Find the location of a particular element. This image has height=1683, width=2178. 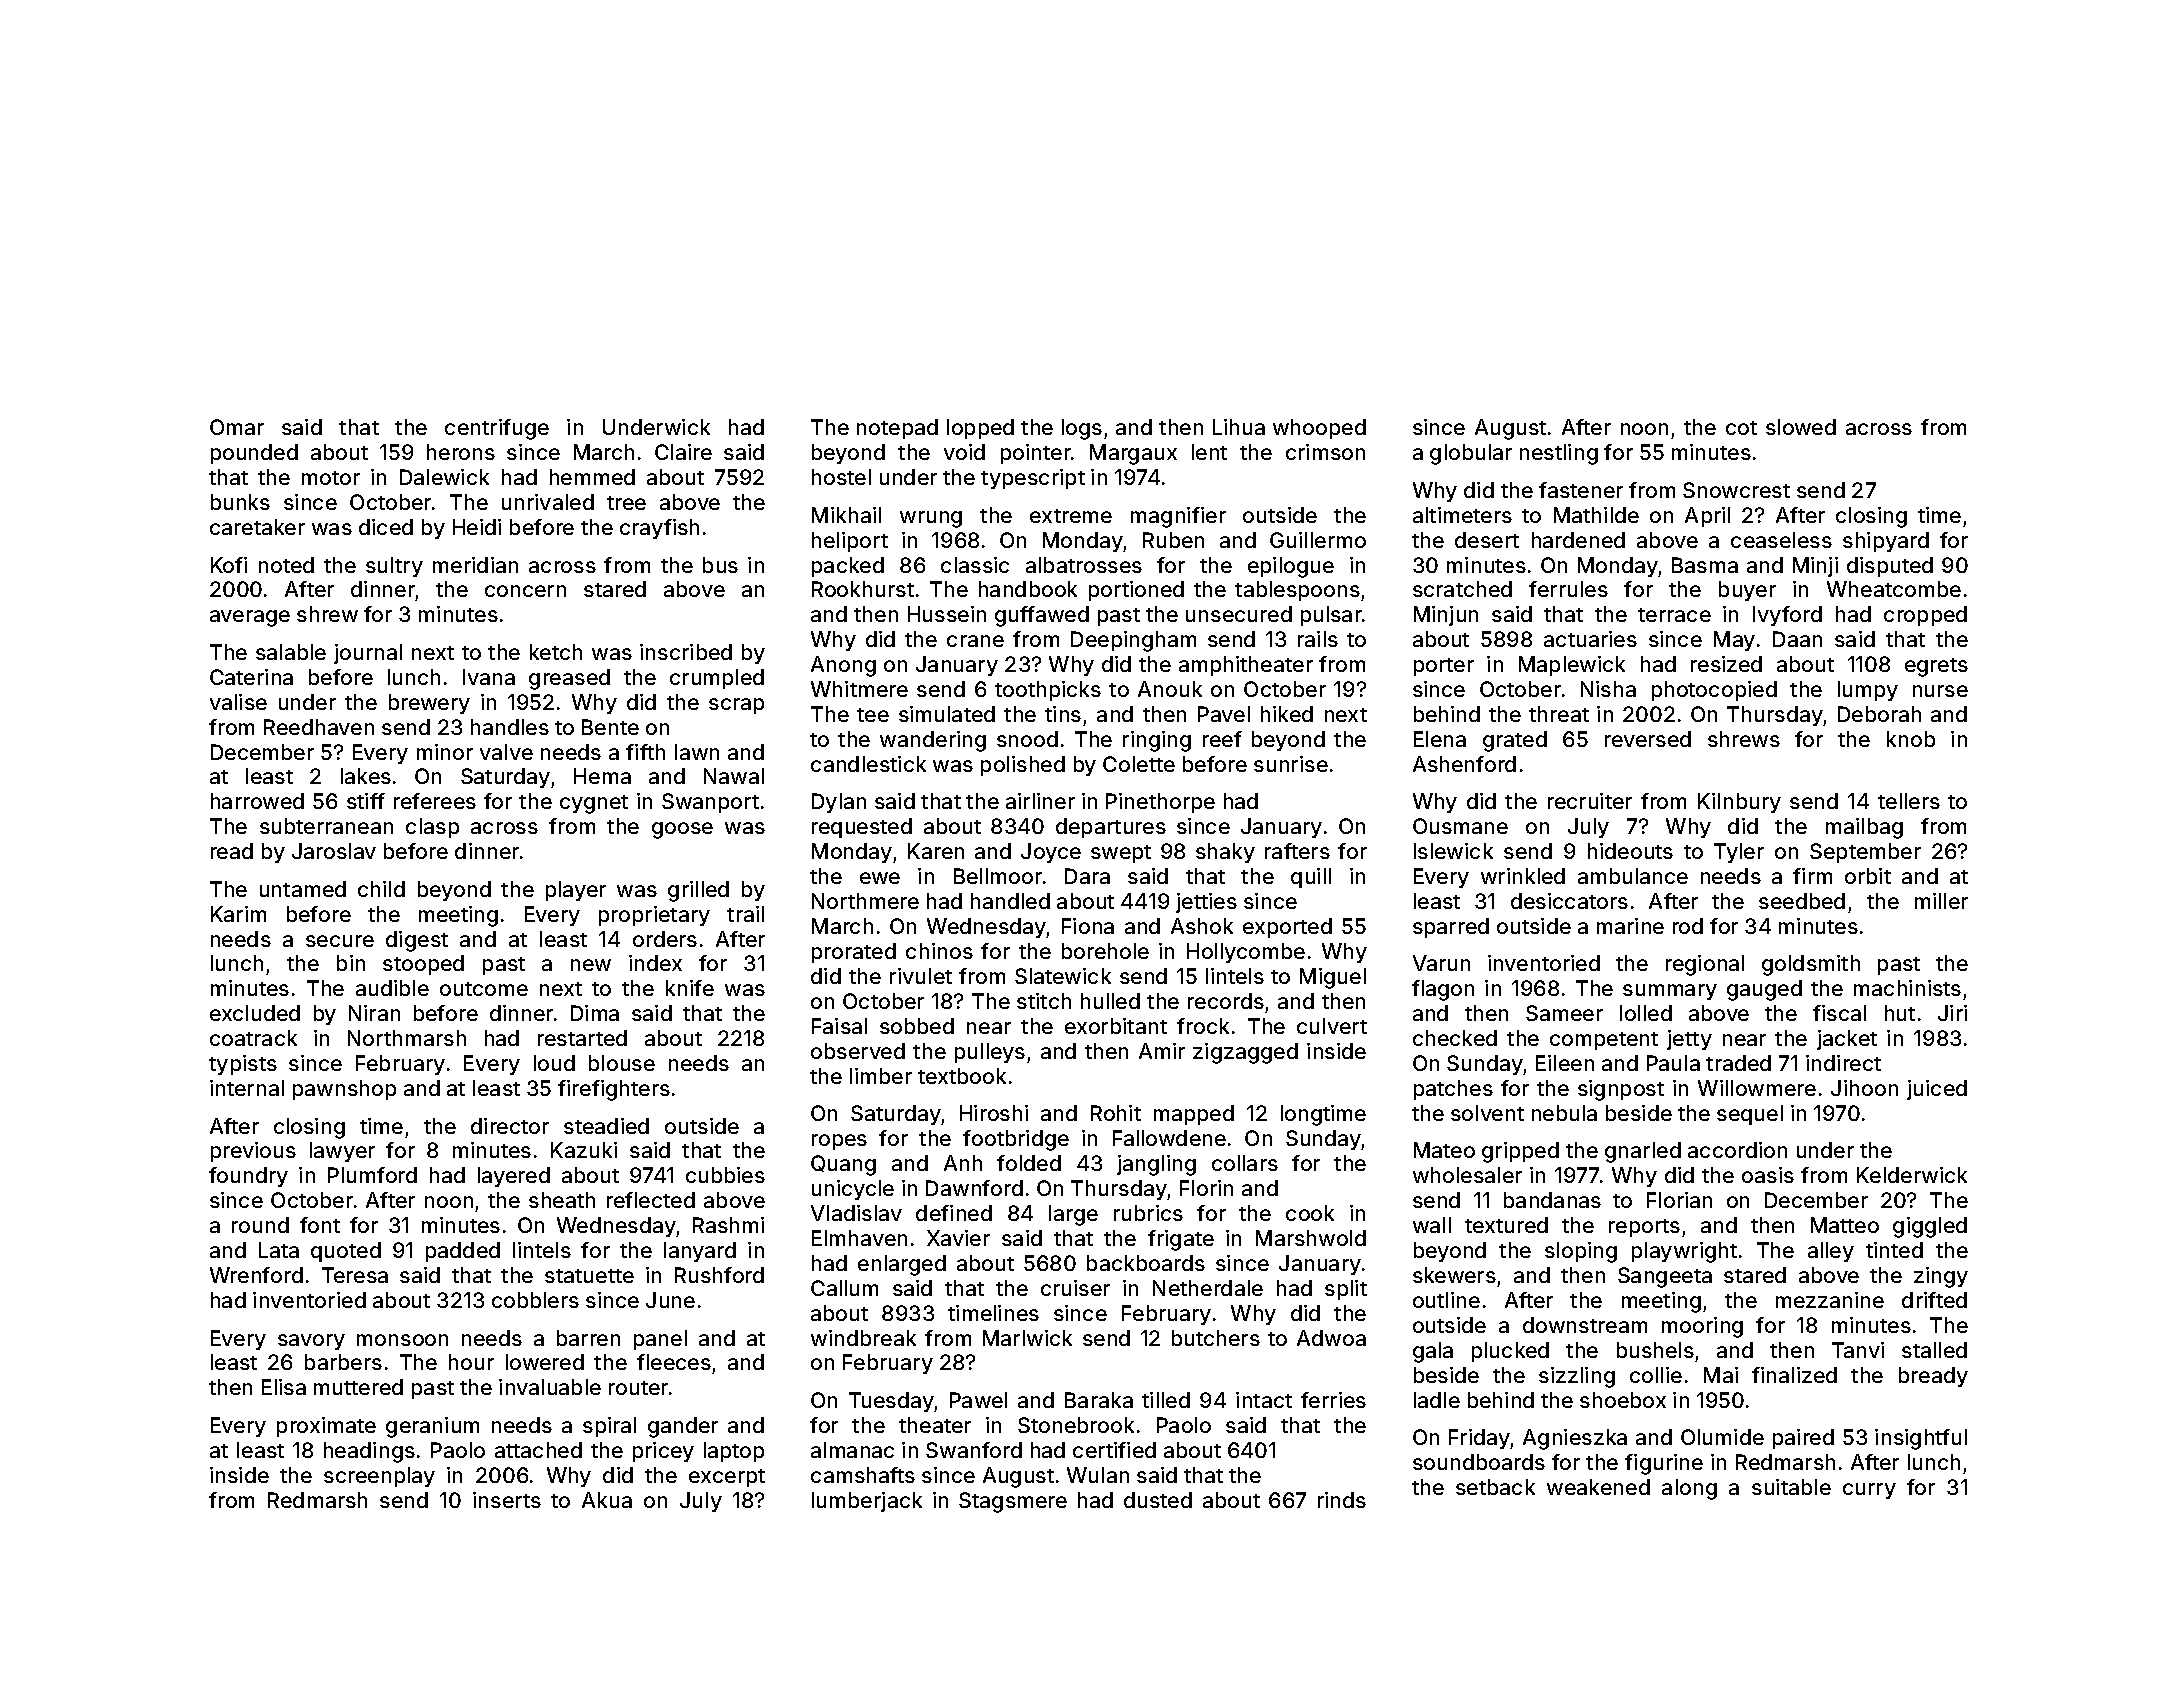

steadied is located at coordinates (606, 1126).
